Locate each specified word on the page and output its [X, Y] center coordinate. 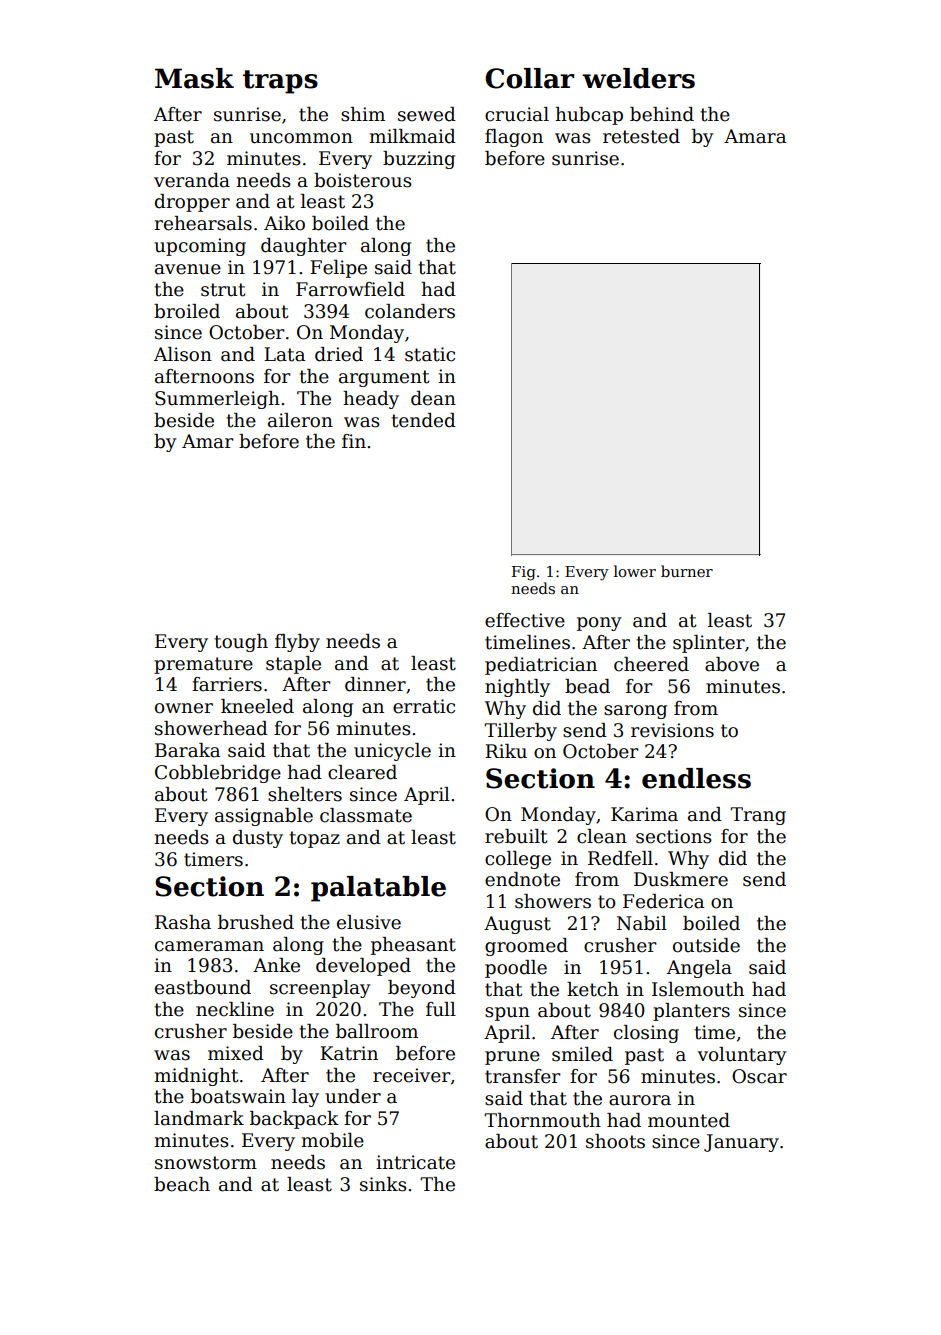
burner [687, 571]
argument [384, 378]
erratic [424, 706]
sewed [427, 114]
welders [638, 78]
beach [182, 1184]
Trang [758, 816]
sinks [383, 1184]
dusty [258, 839]
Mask [194, 78]
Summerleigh [217, 400]
